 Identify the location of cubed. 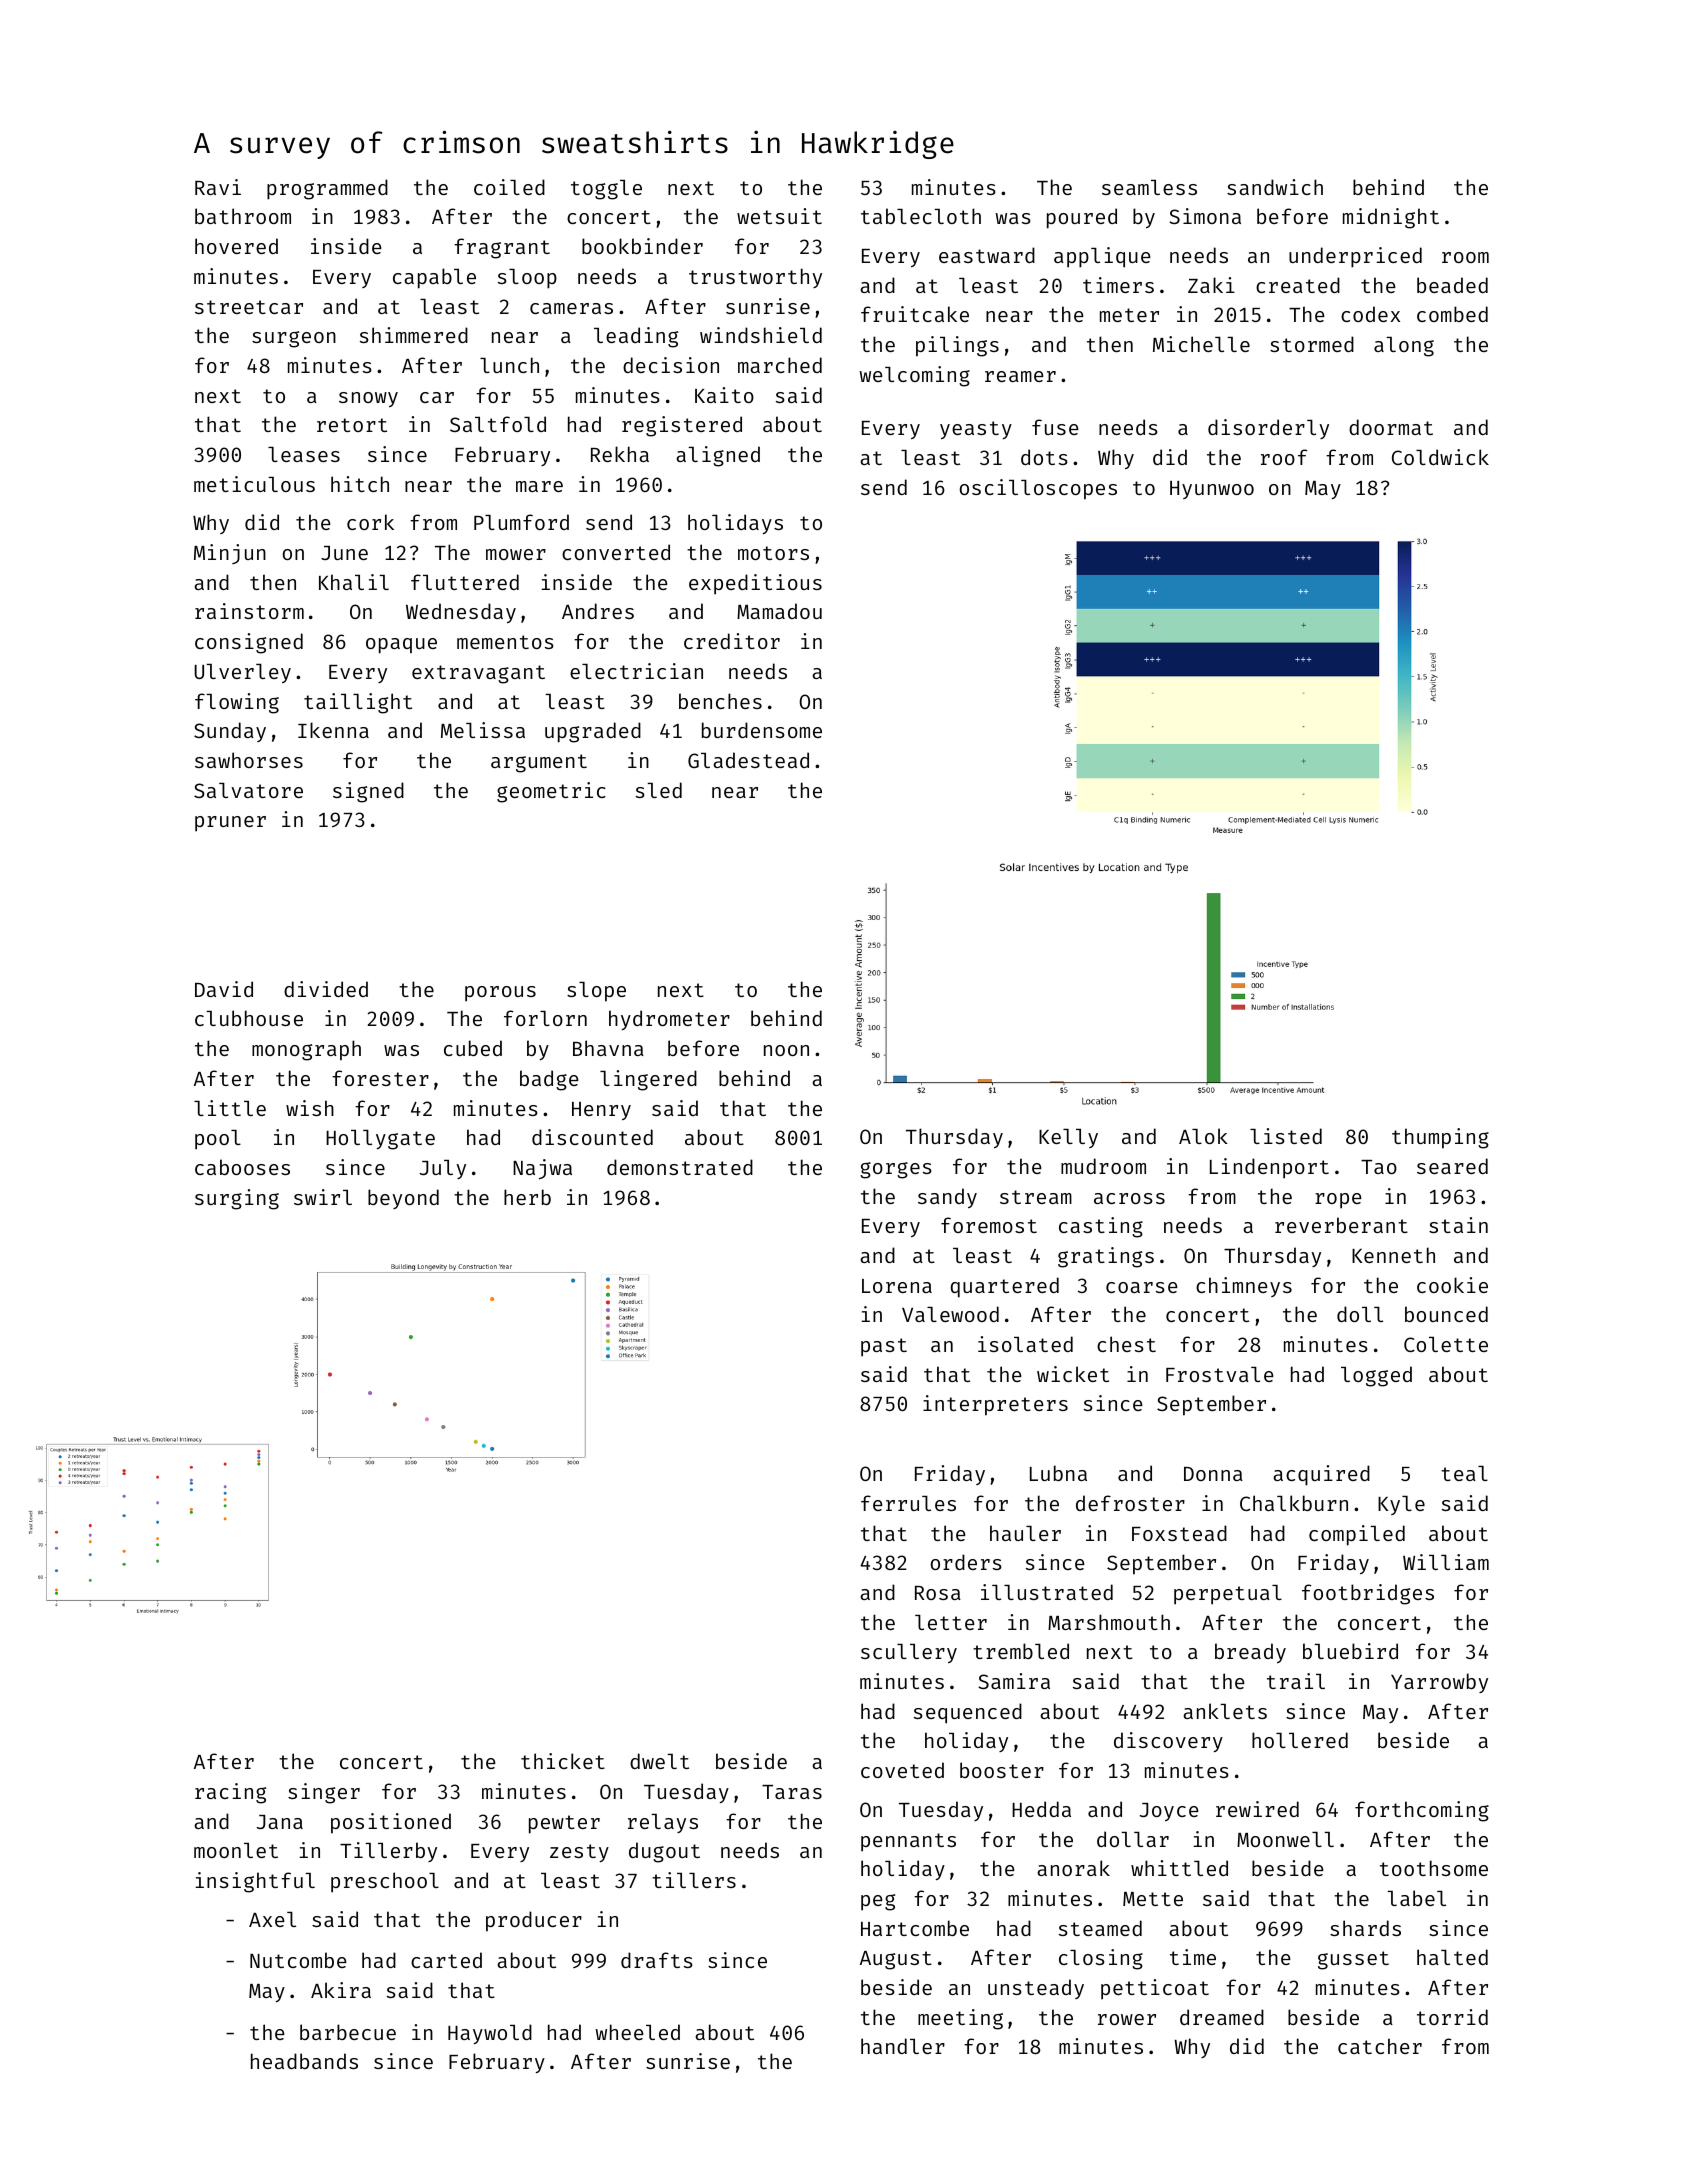
(473, 1048).
